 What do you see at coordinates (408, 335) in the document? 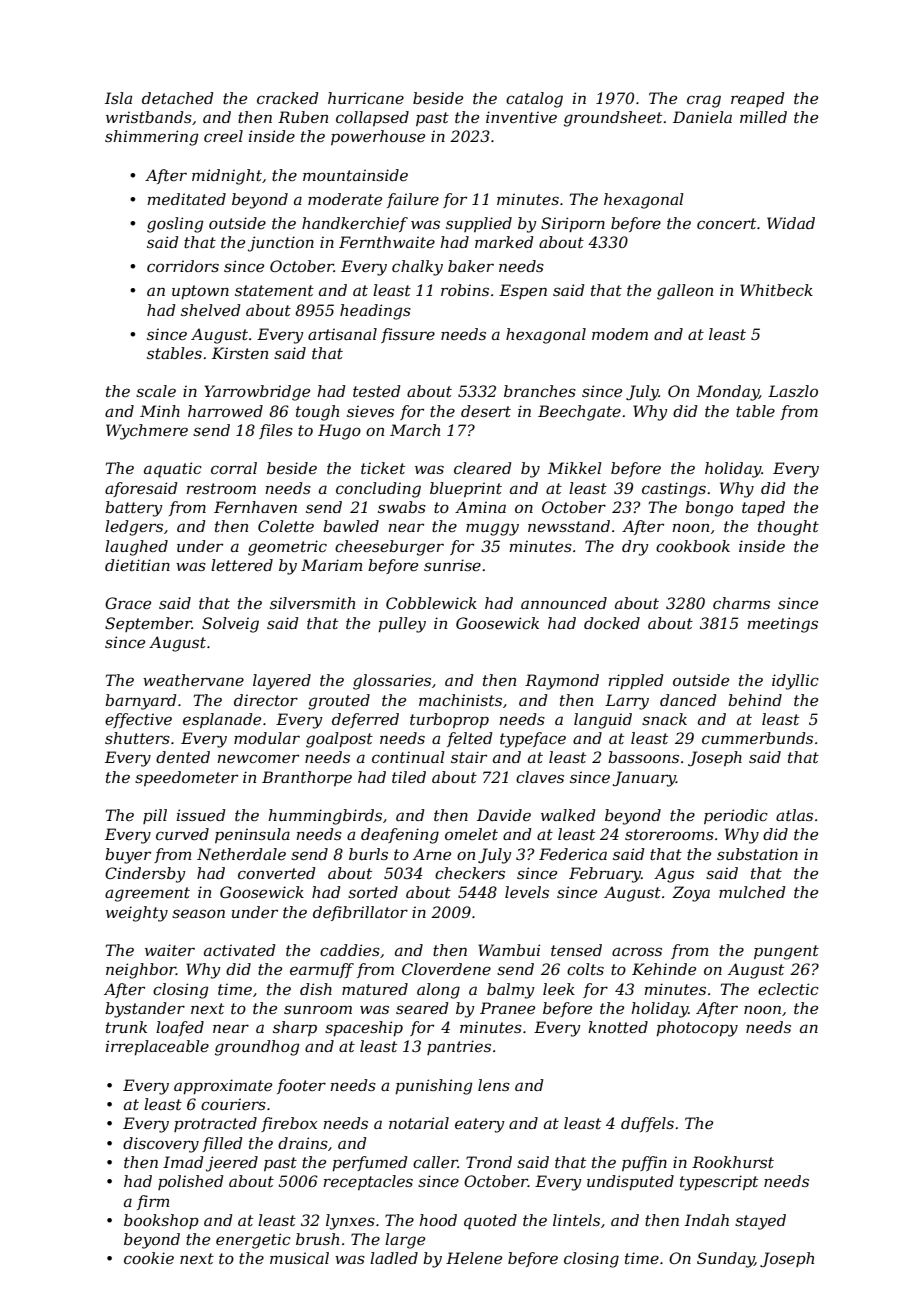
I see `fissure` at bounding box center [408, 335].
